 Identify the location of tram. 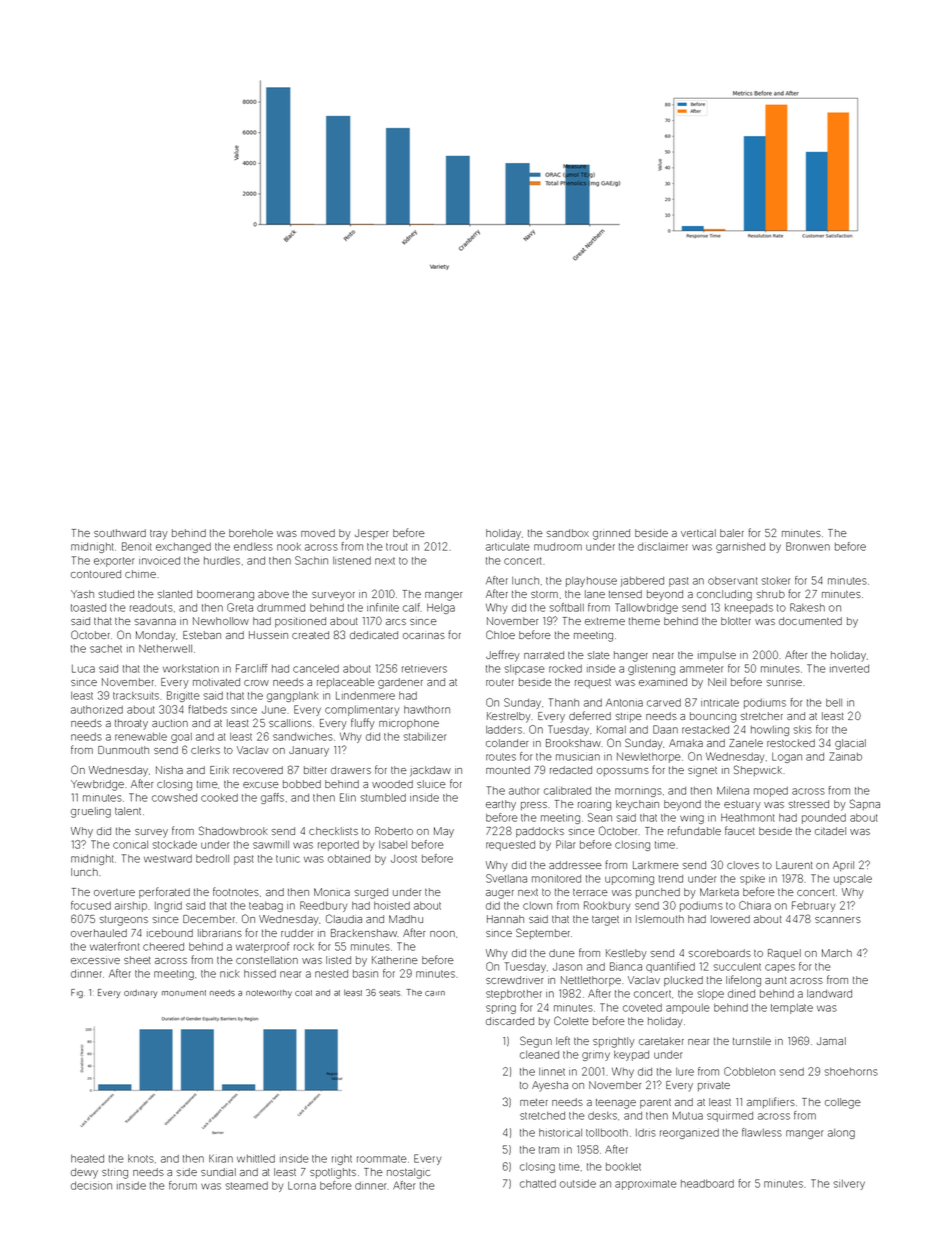
(549, 1150).
